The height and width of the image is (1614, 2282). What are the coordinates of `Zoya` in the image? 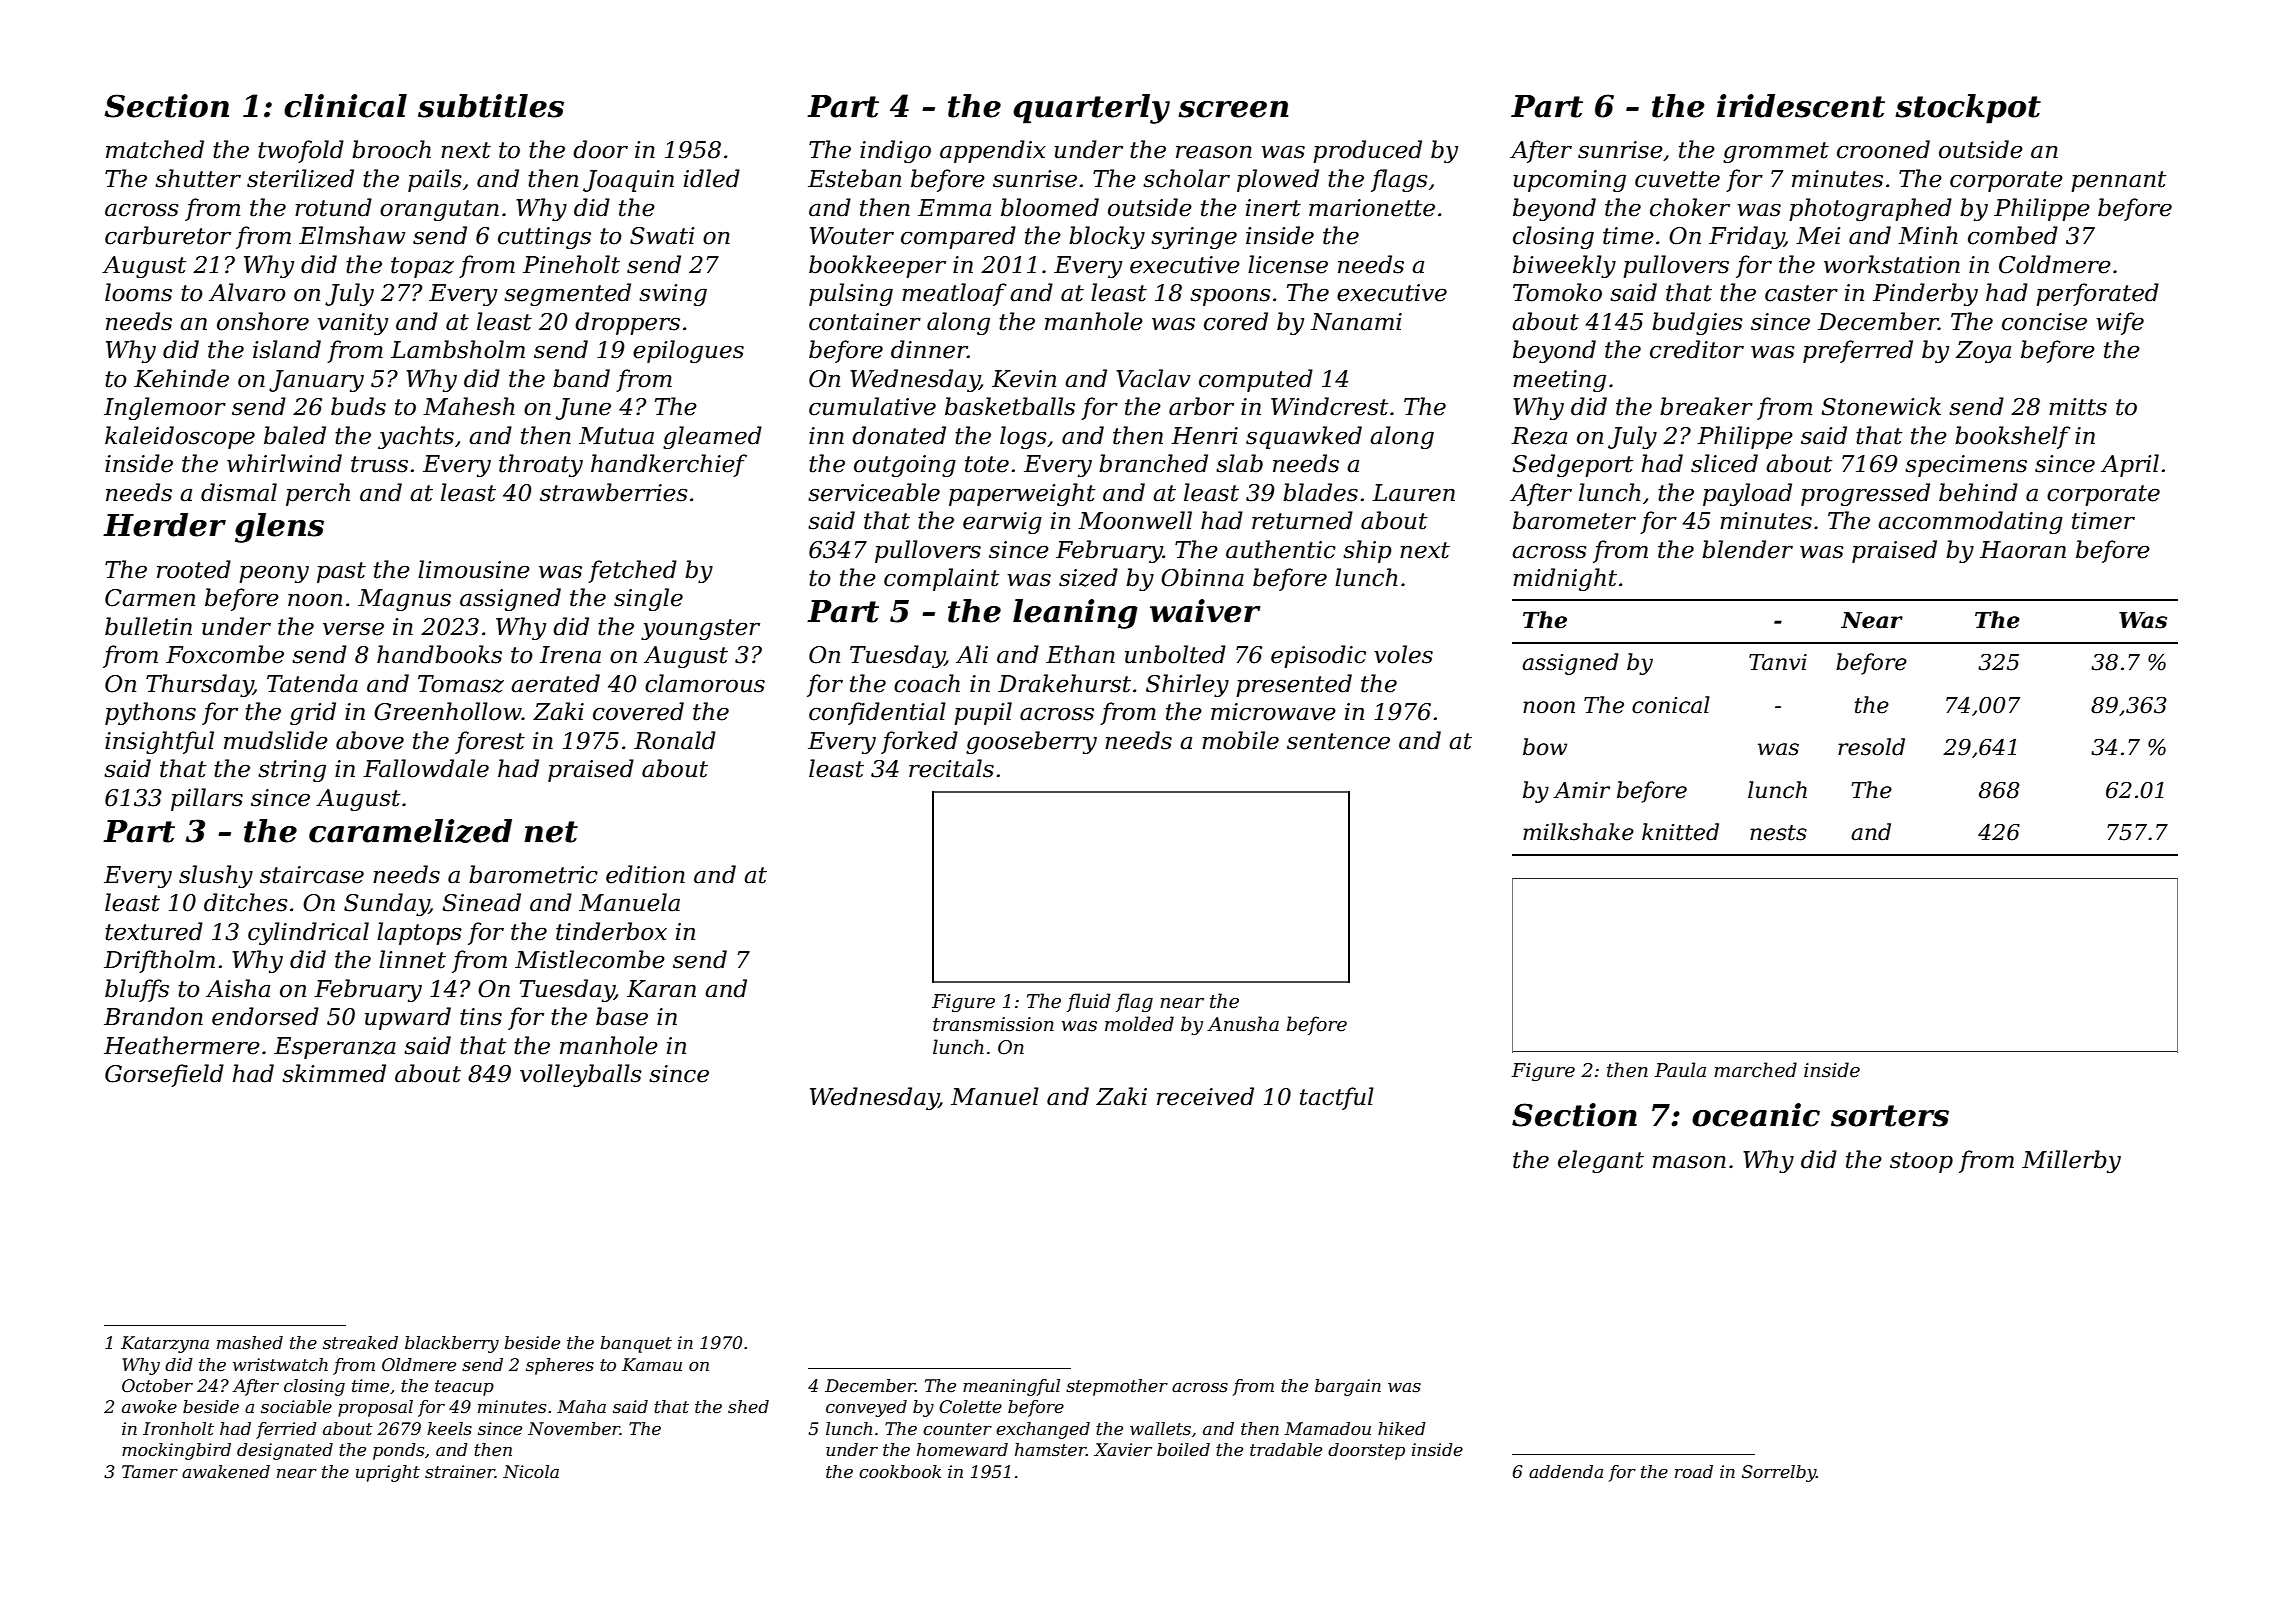 It's located at (1983, 352).
